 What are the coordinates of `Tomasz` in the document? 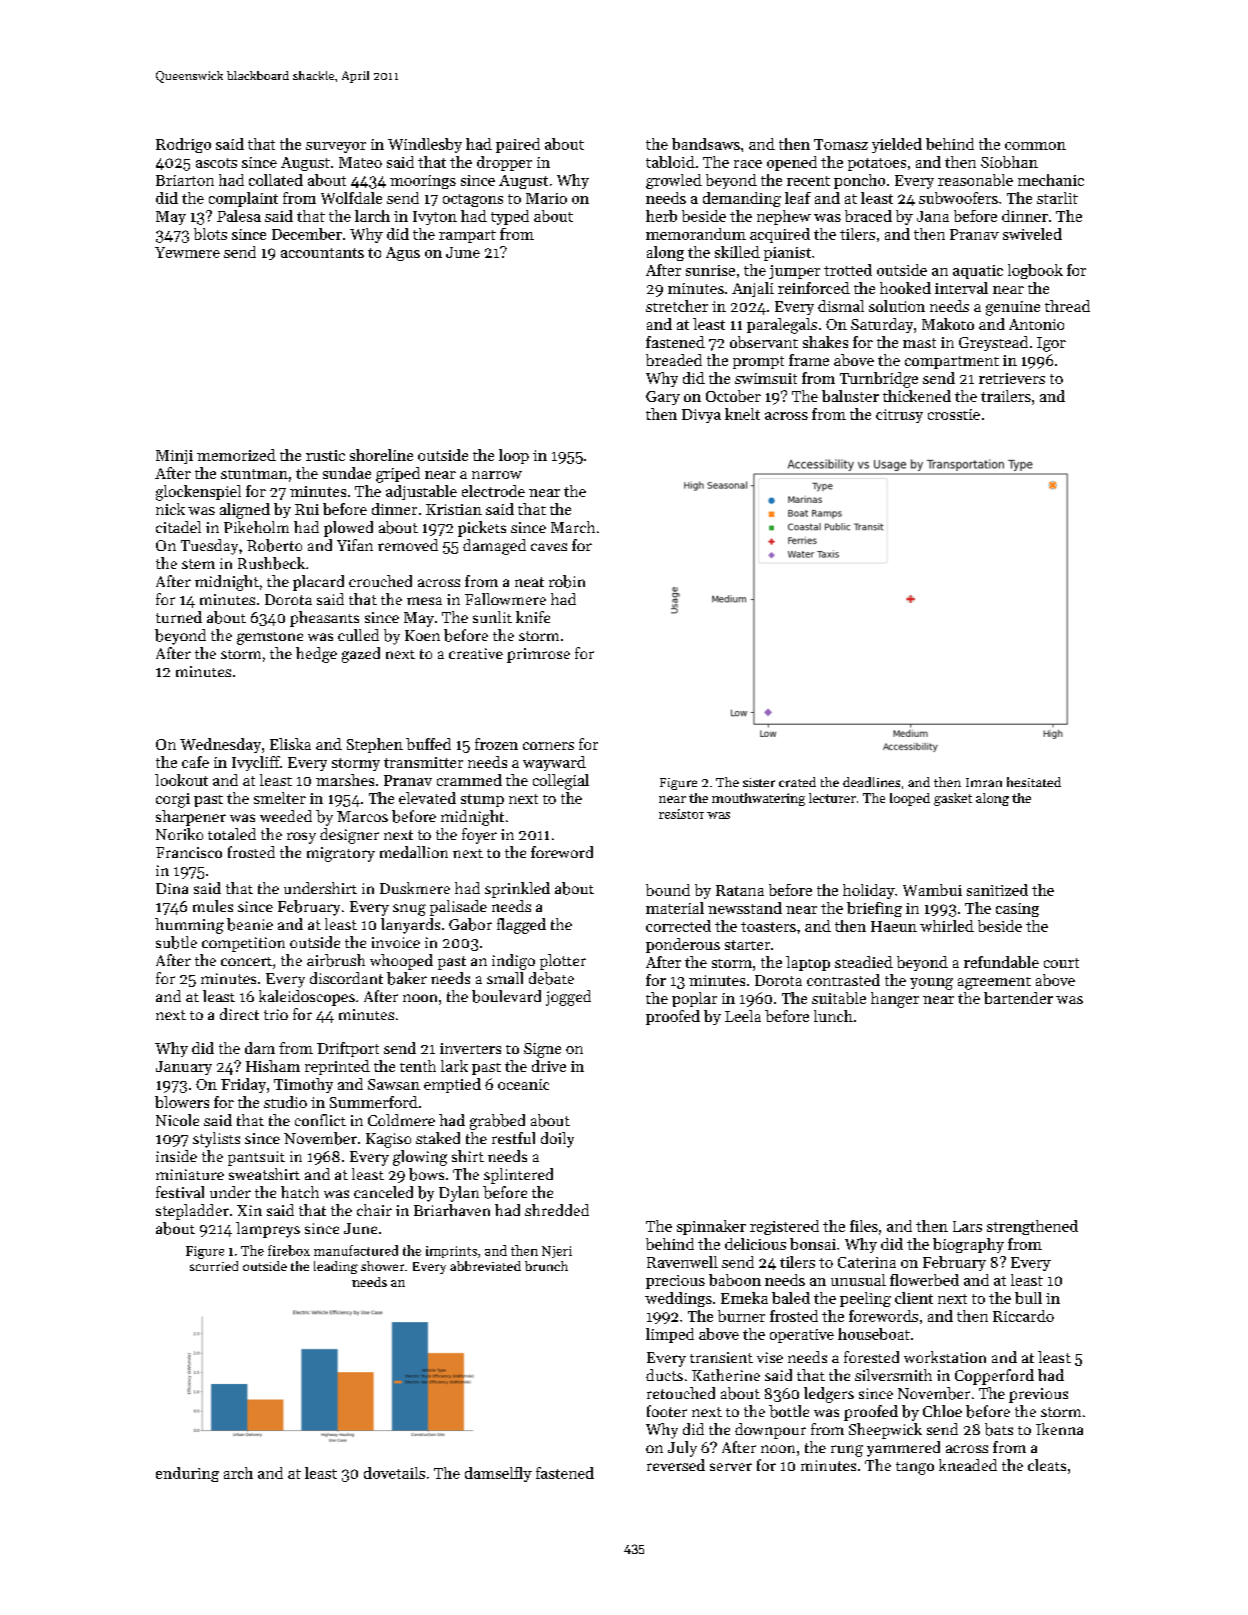 It's located at (841, 144).
